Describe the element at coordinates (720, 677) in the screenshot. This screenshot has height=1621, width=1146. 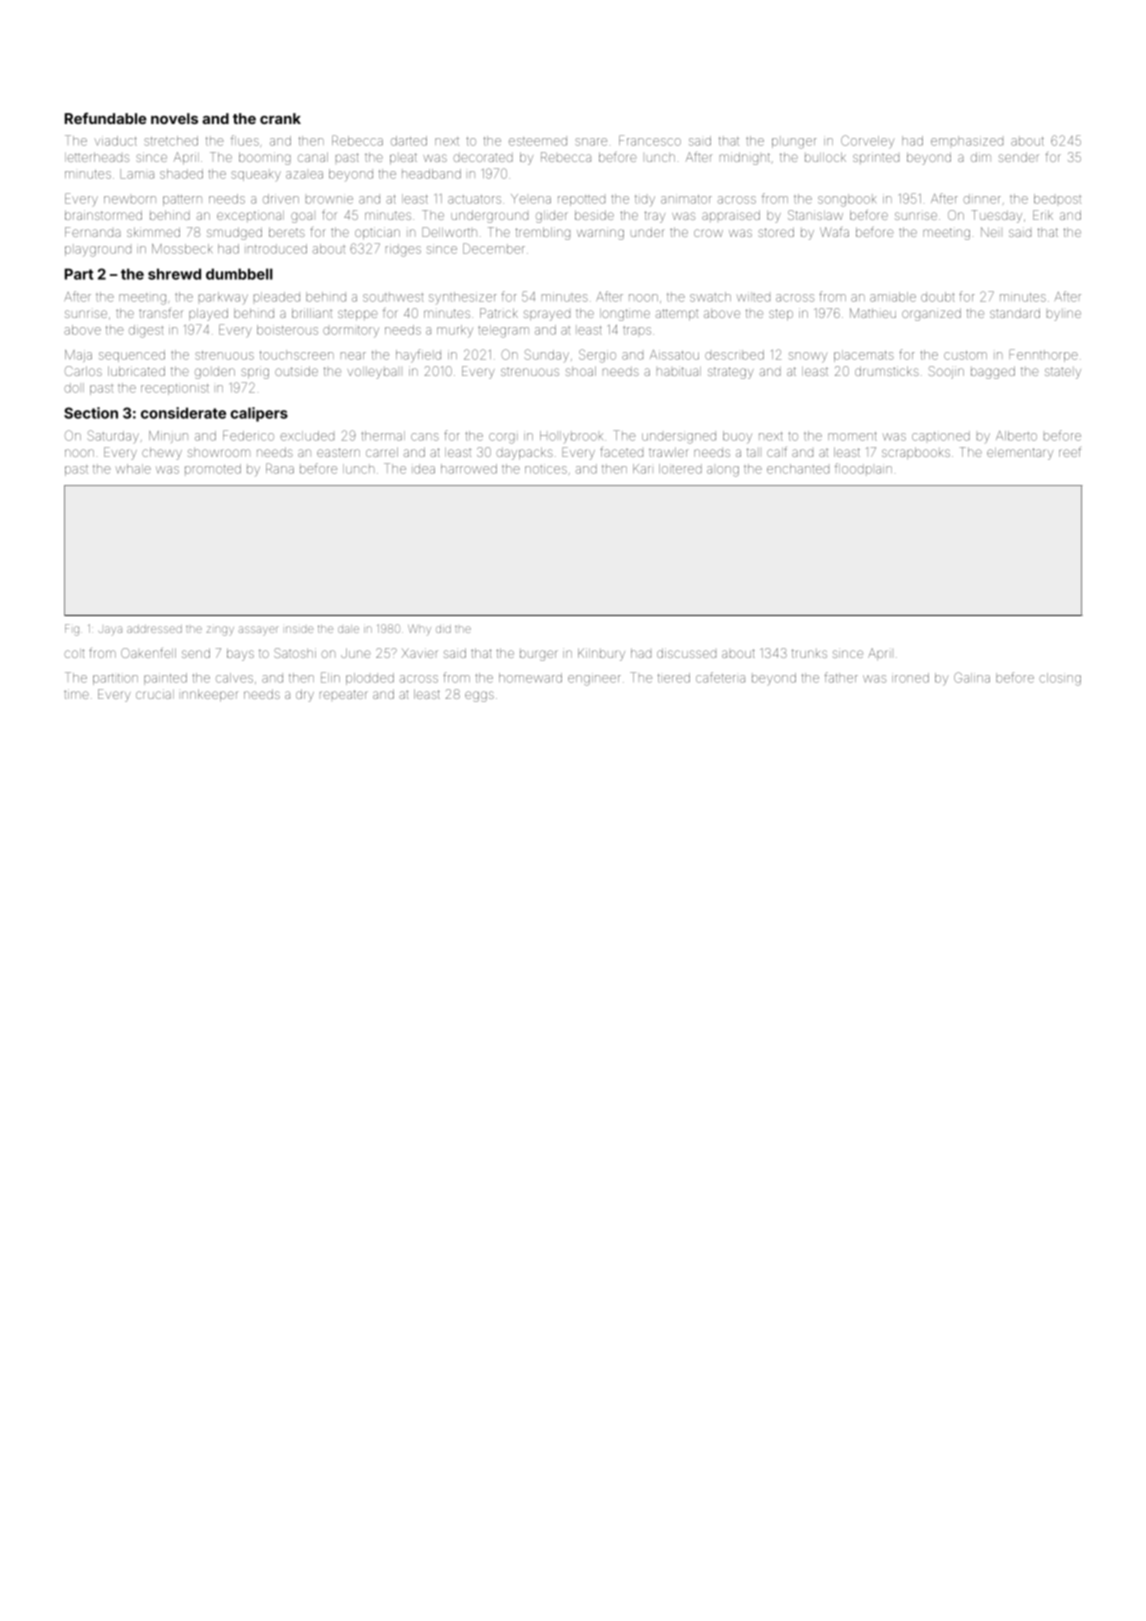
I see `cafeteria` at that location.
